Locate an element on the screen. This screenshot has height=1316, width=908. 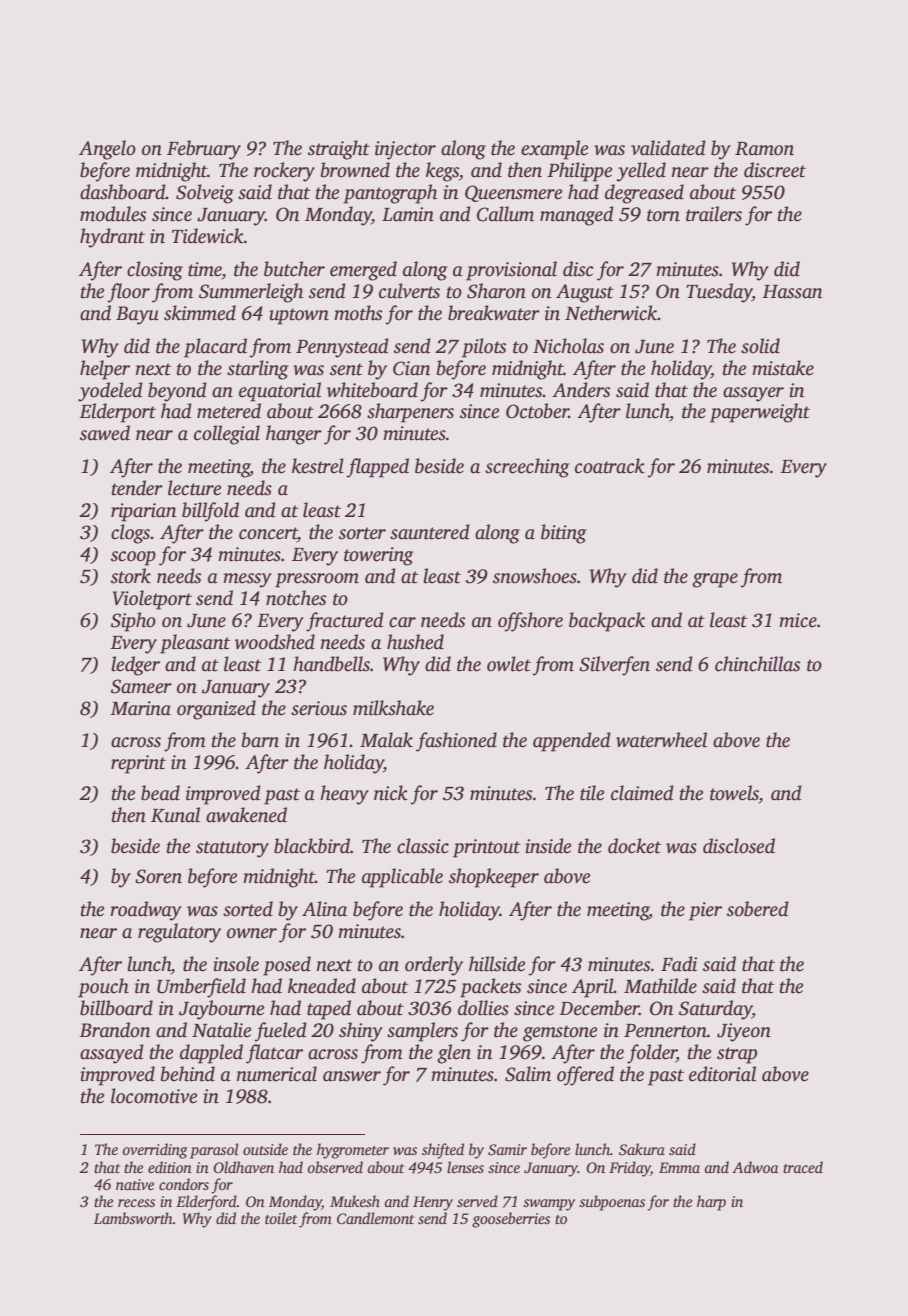
injector is located at coordinates (405, 150).
